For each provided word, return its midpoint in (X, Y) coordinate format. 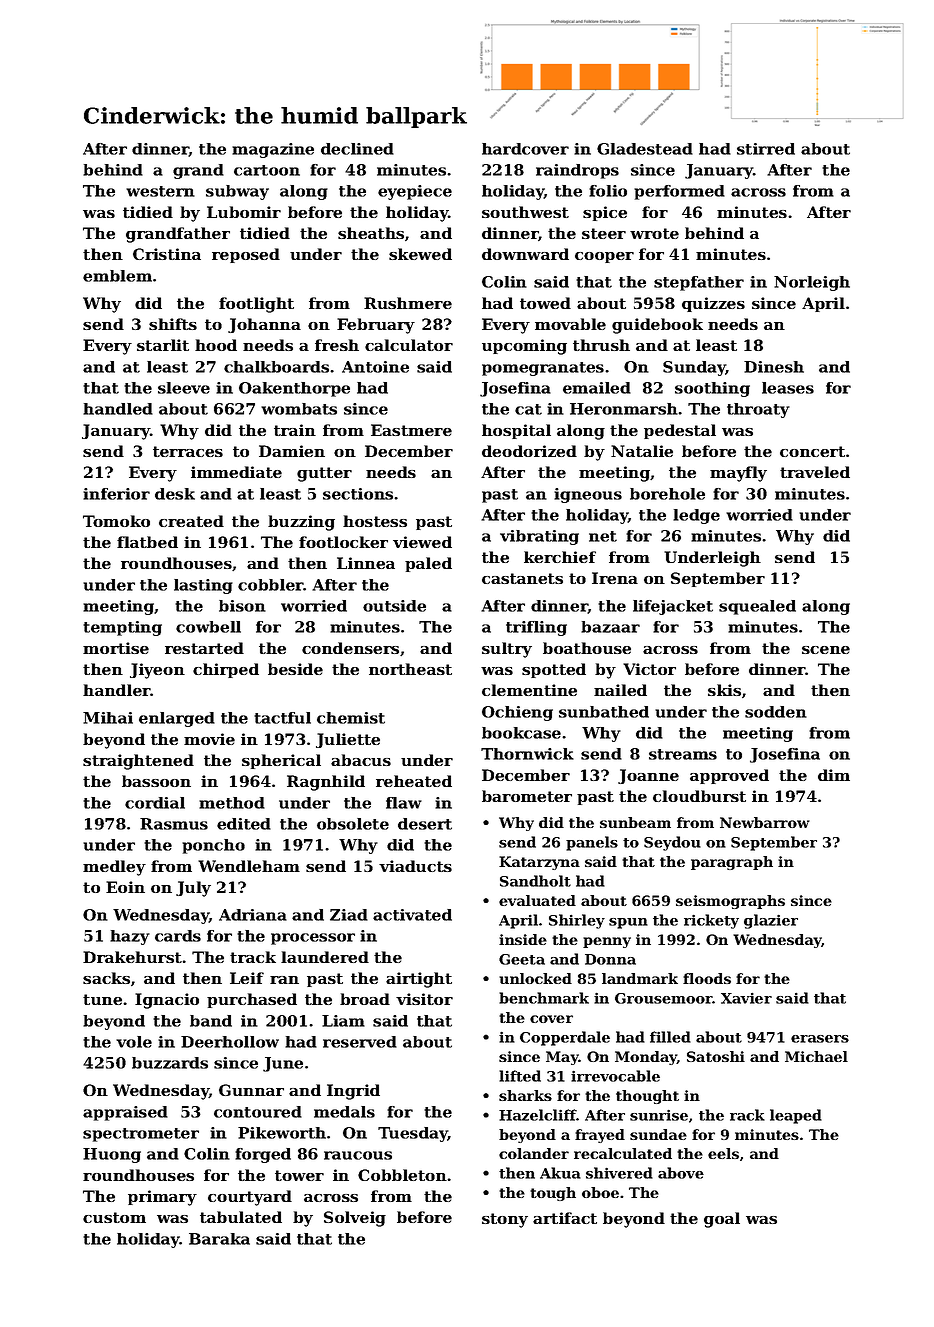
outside (394, 606)
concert (812, 451)
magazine (273, 150)
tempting (122, 628)
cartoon (267, 170)
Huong (112, 1155)
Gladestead (645, 149)
